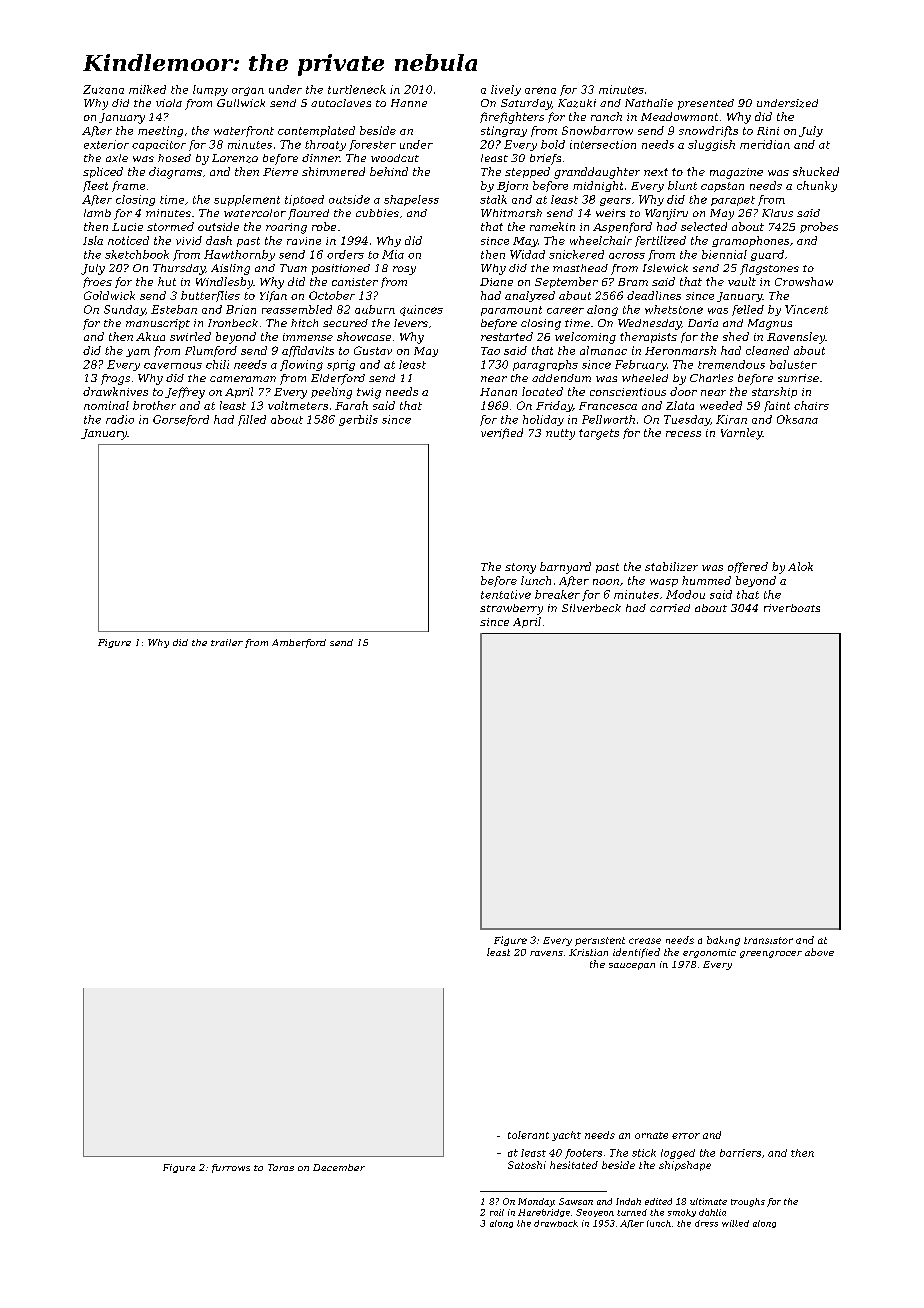  I want to click on stony, so click(520, 568).
